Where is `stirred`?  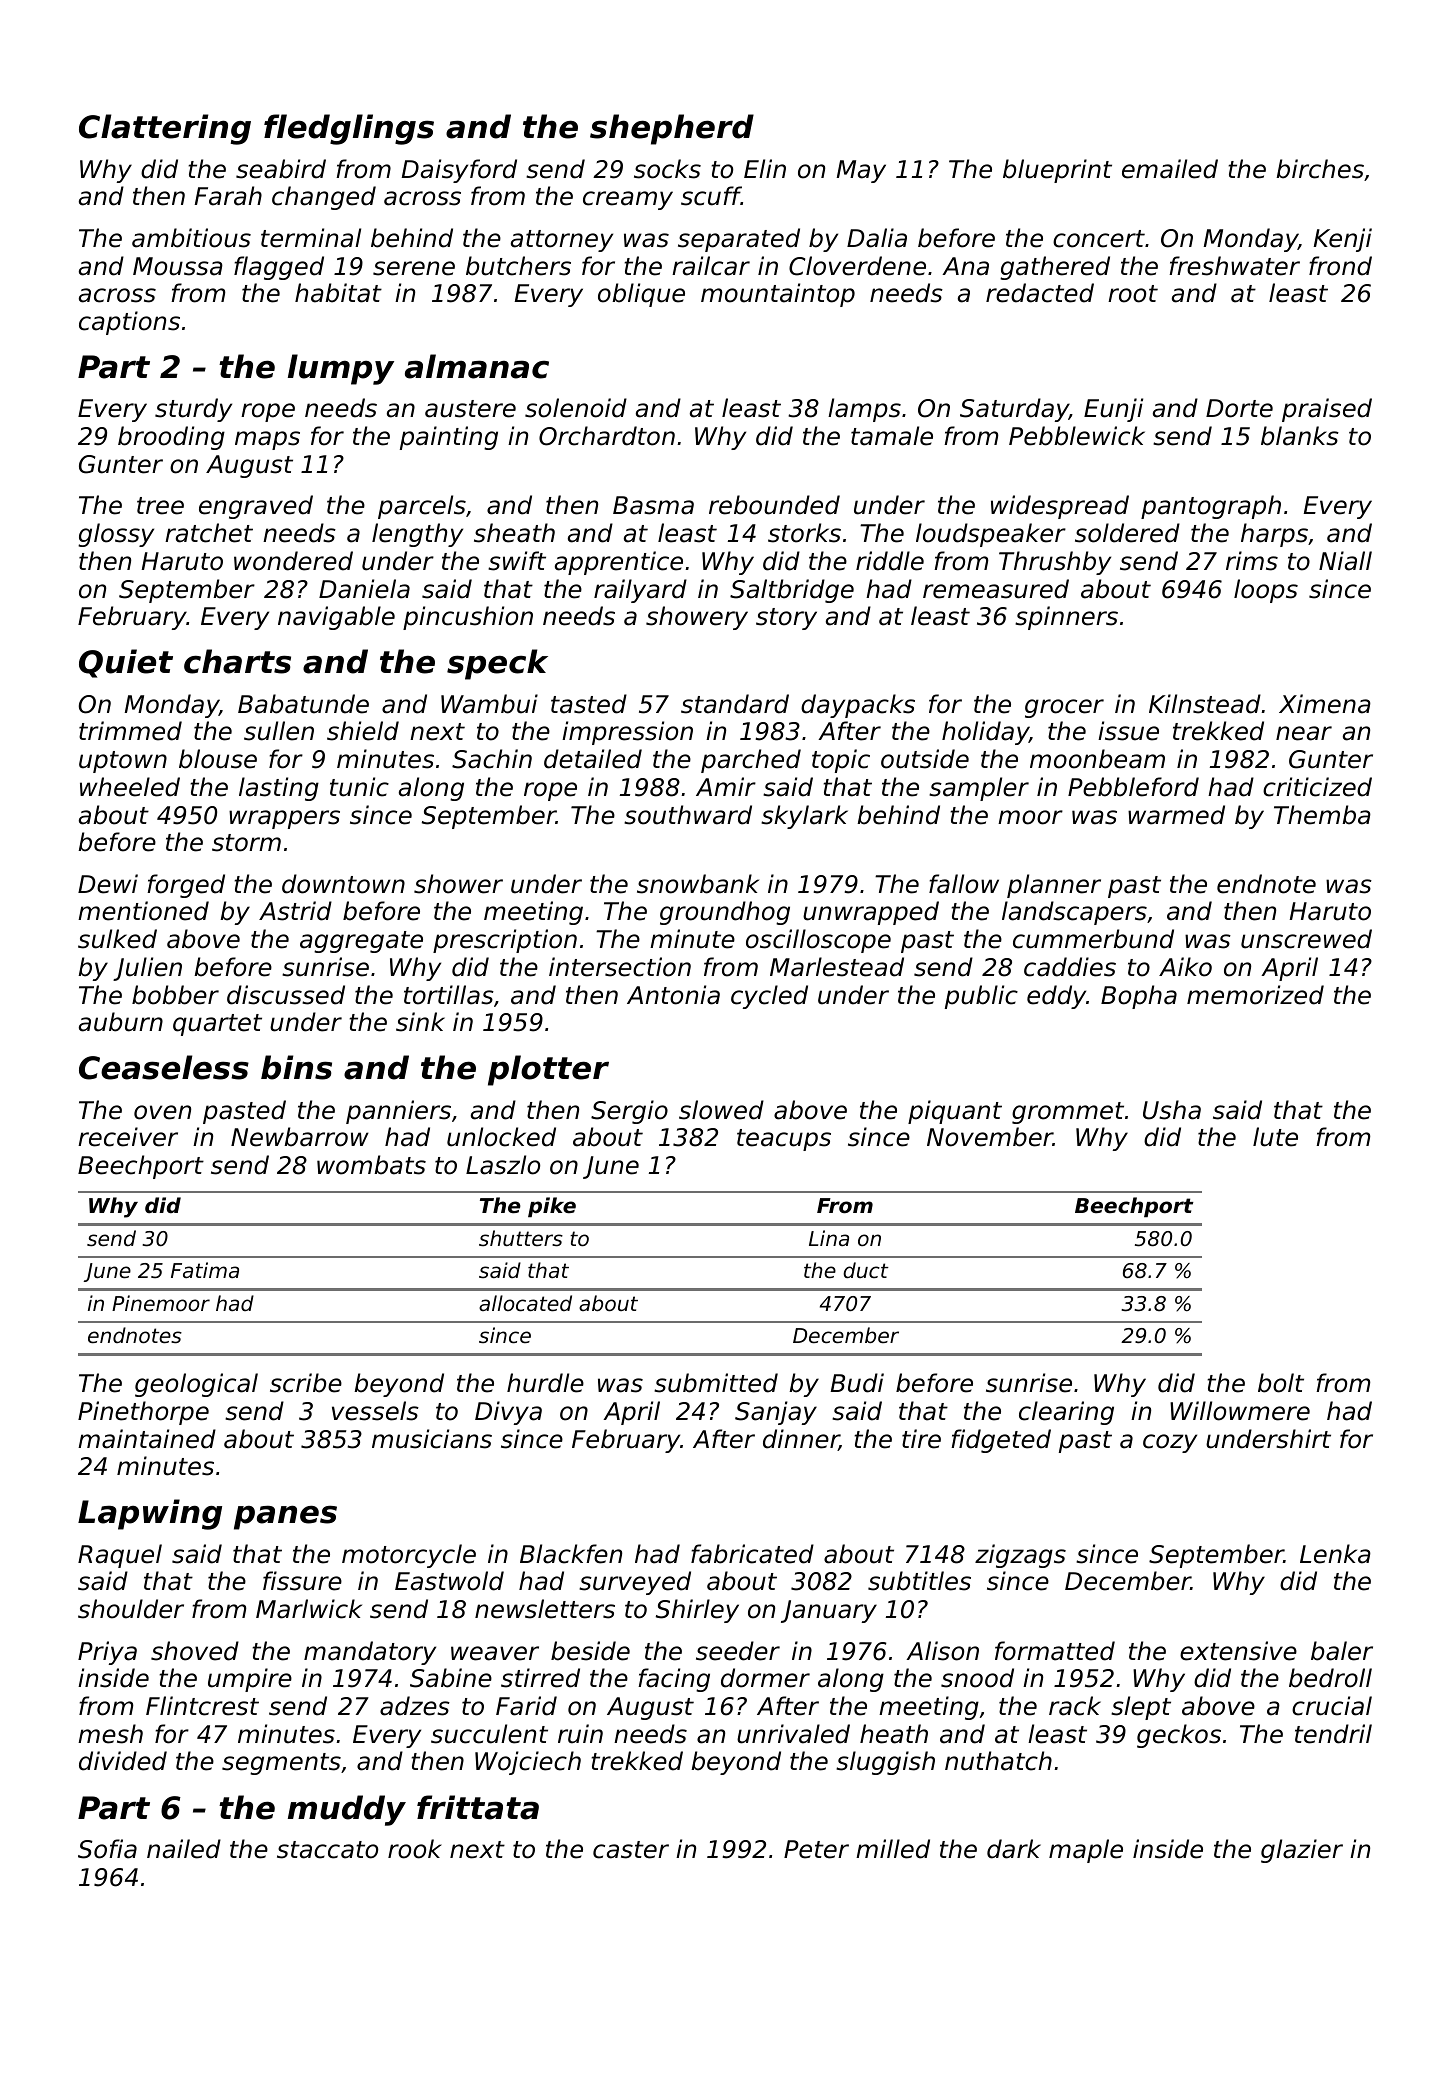
stirred is located at coordinates (540, 1678).
